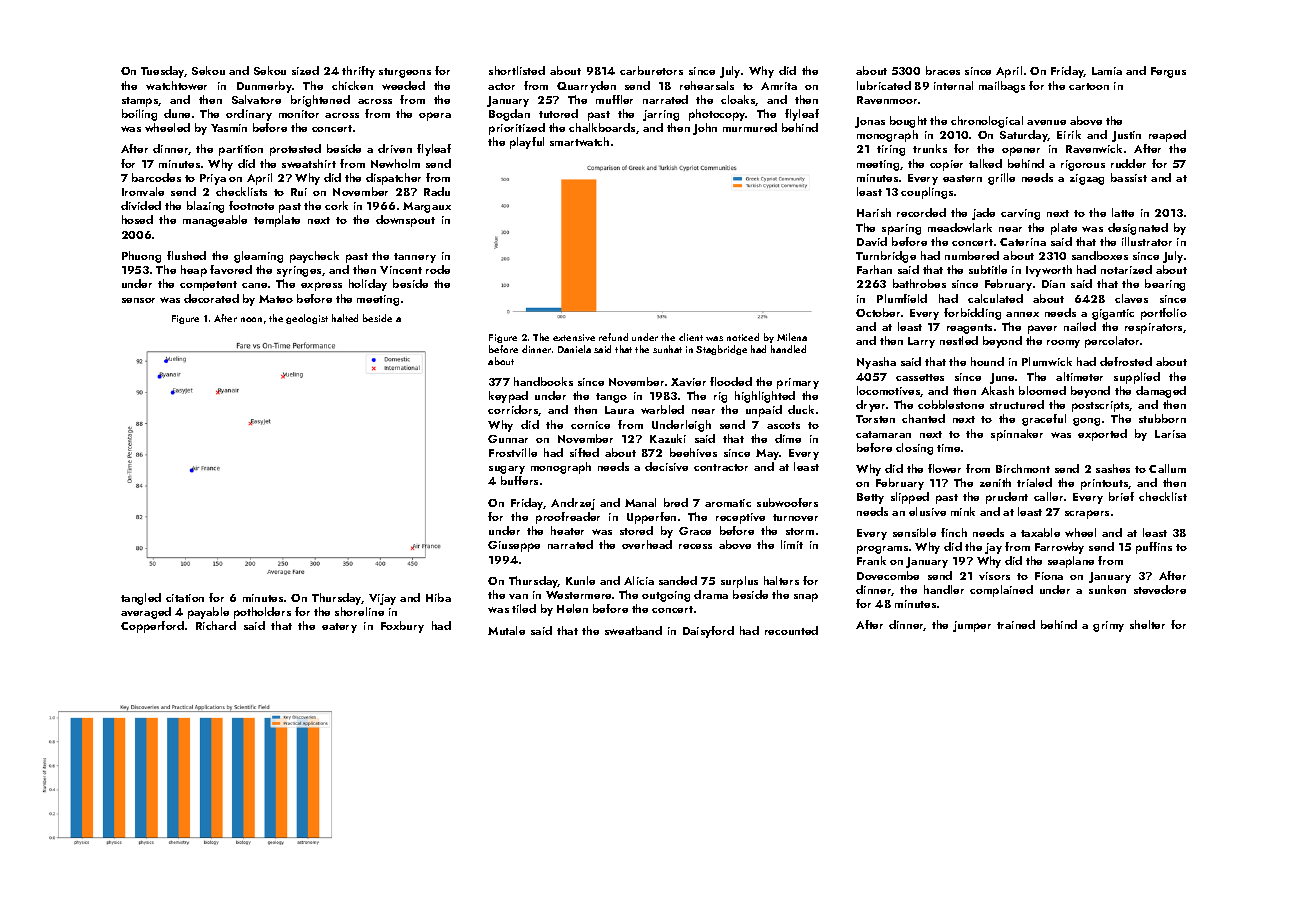  Describe the element at coordinates (427, 207) in the screenshot. I see `Margaux` at that location.
